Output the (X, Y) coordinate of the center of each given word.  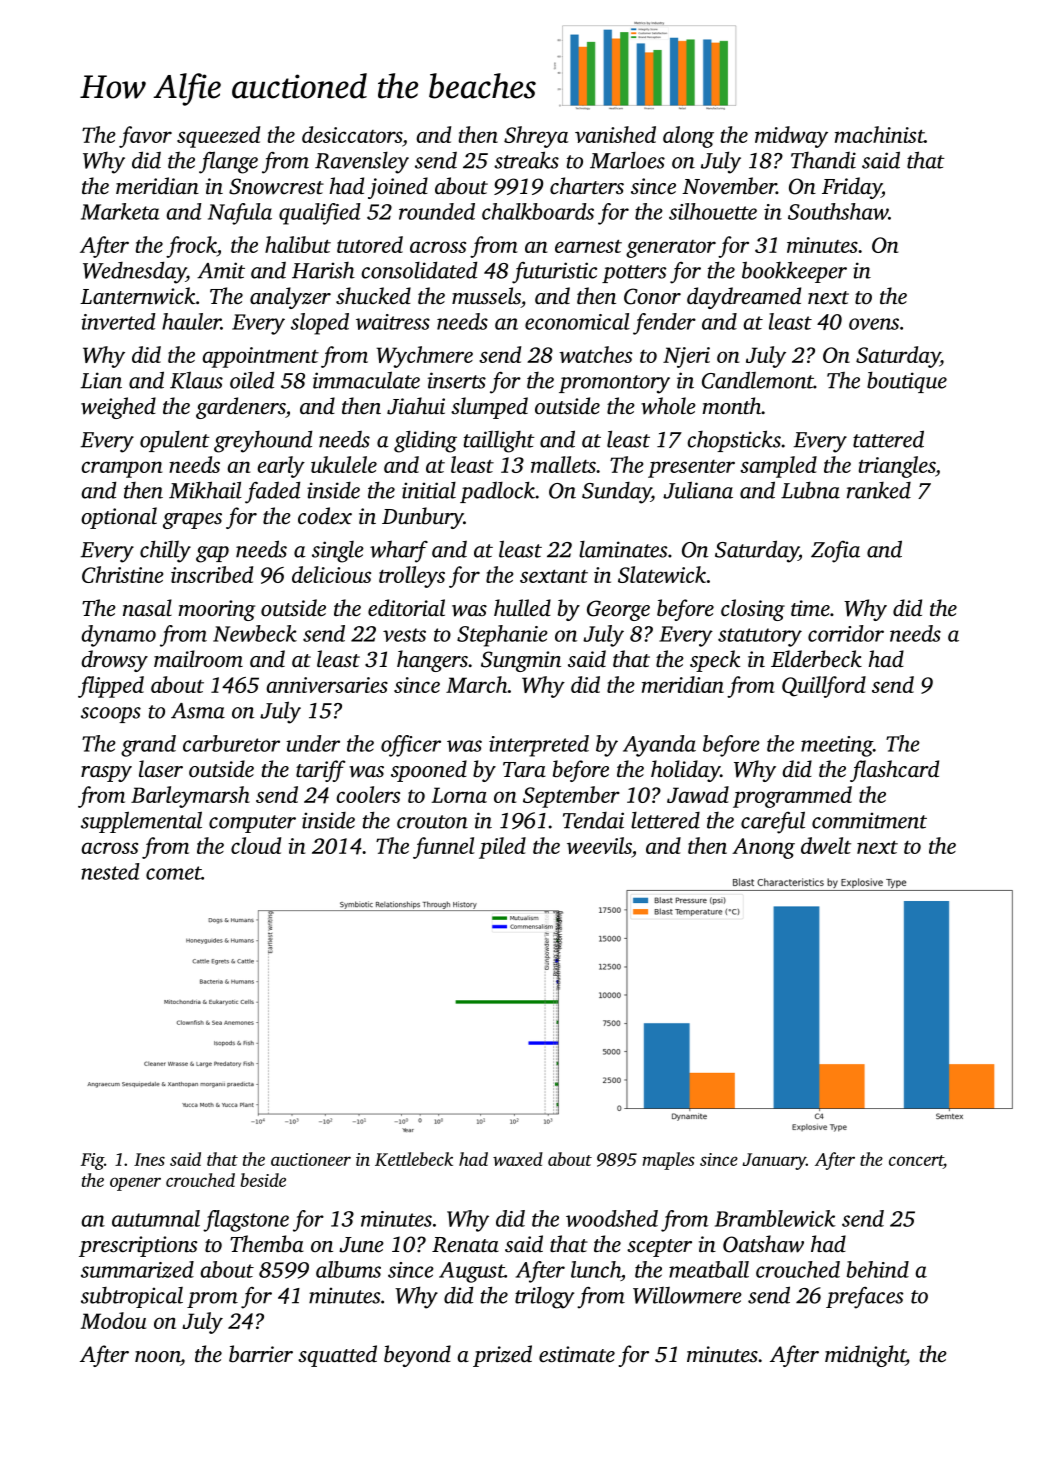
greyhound (263, 441)
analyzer (290, 298)
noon (157, 1357)
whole (668, 406)
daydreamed (744, 298)
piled (502, 848)
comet (173, 873)
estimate (577, 1354)
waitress (393, 322)
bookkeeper (794, 272)
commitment (869, 820)
